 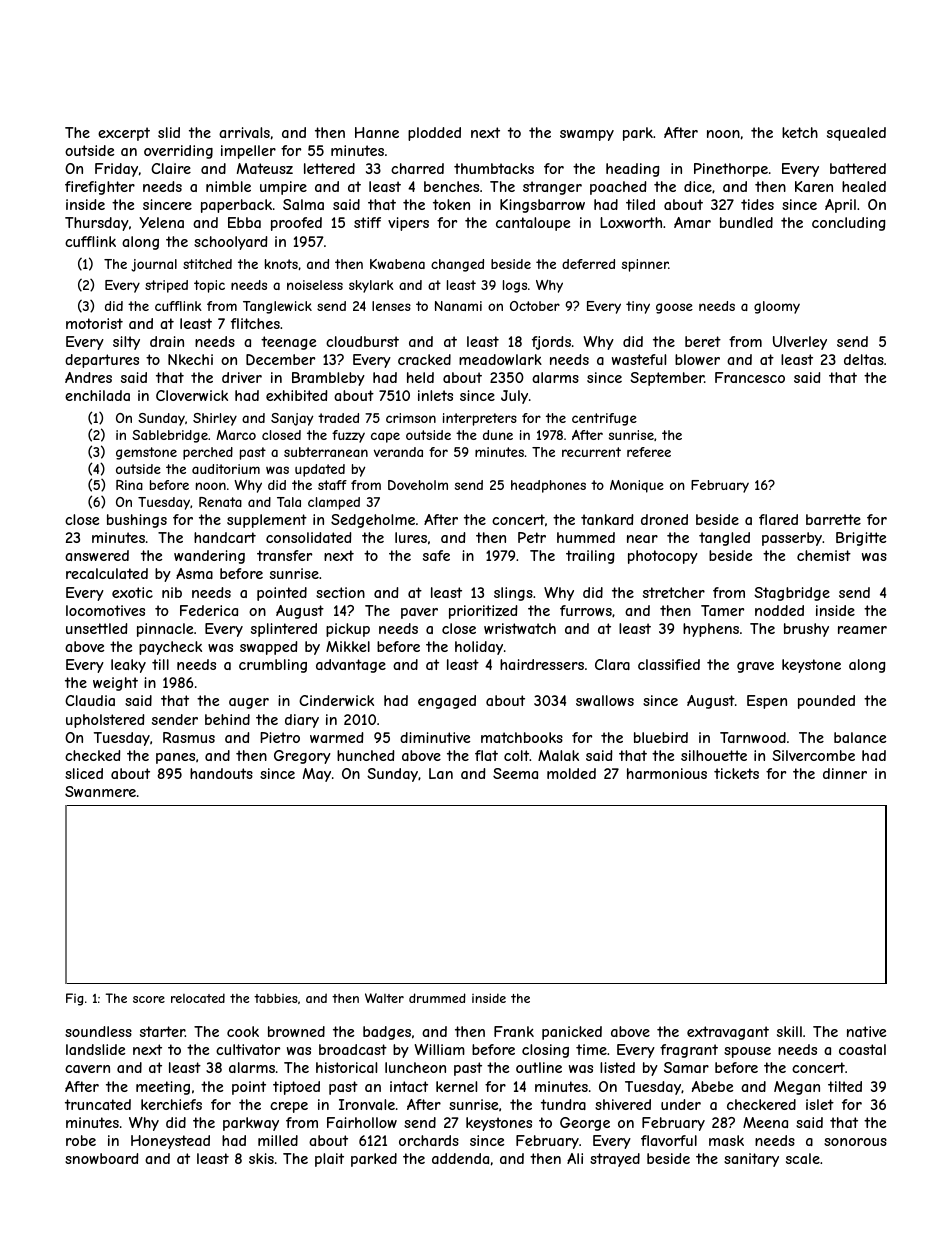 I want to click on teenage, so click(x=288, y=343).
